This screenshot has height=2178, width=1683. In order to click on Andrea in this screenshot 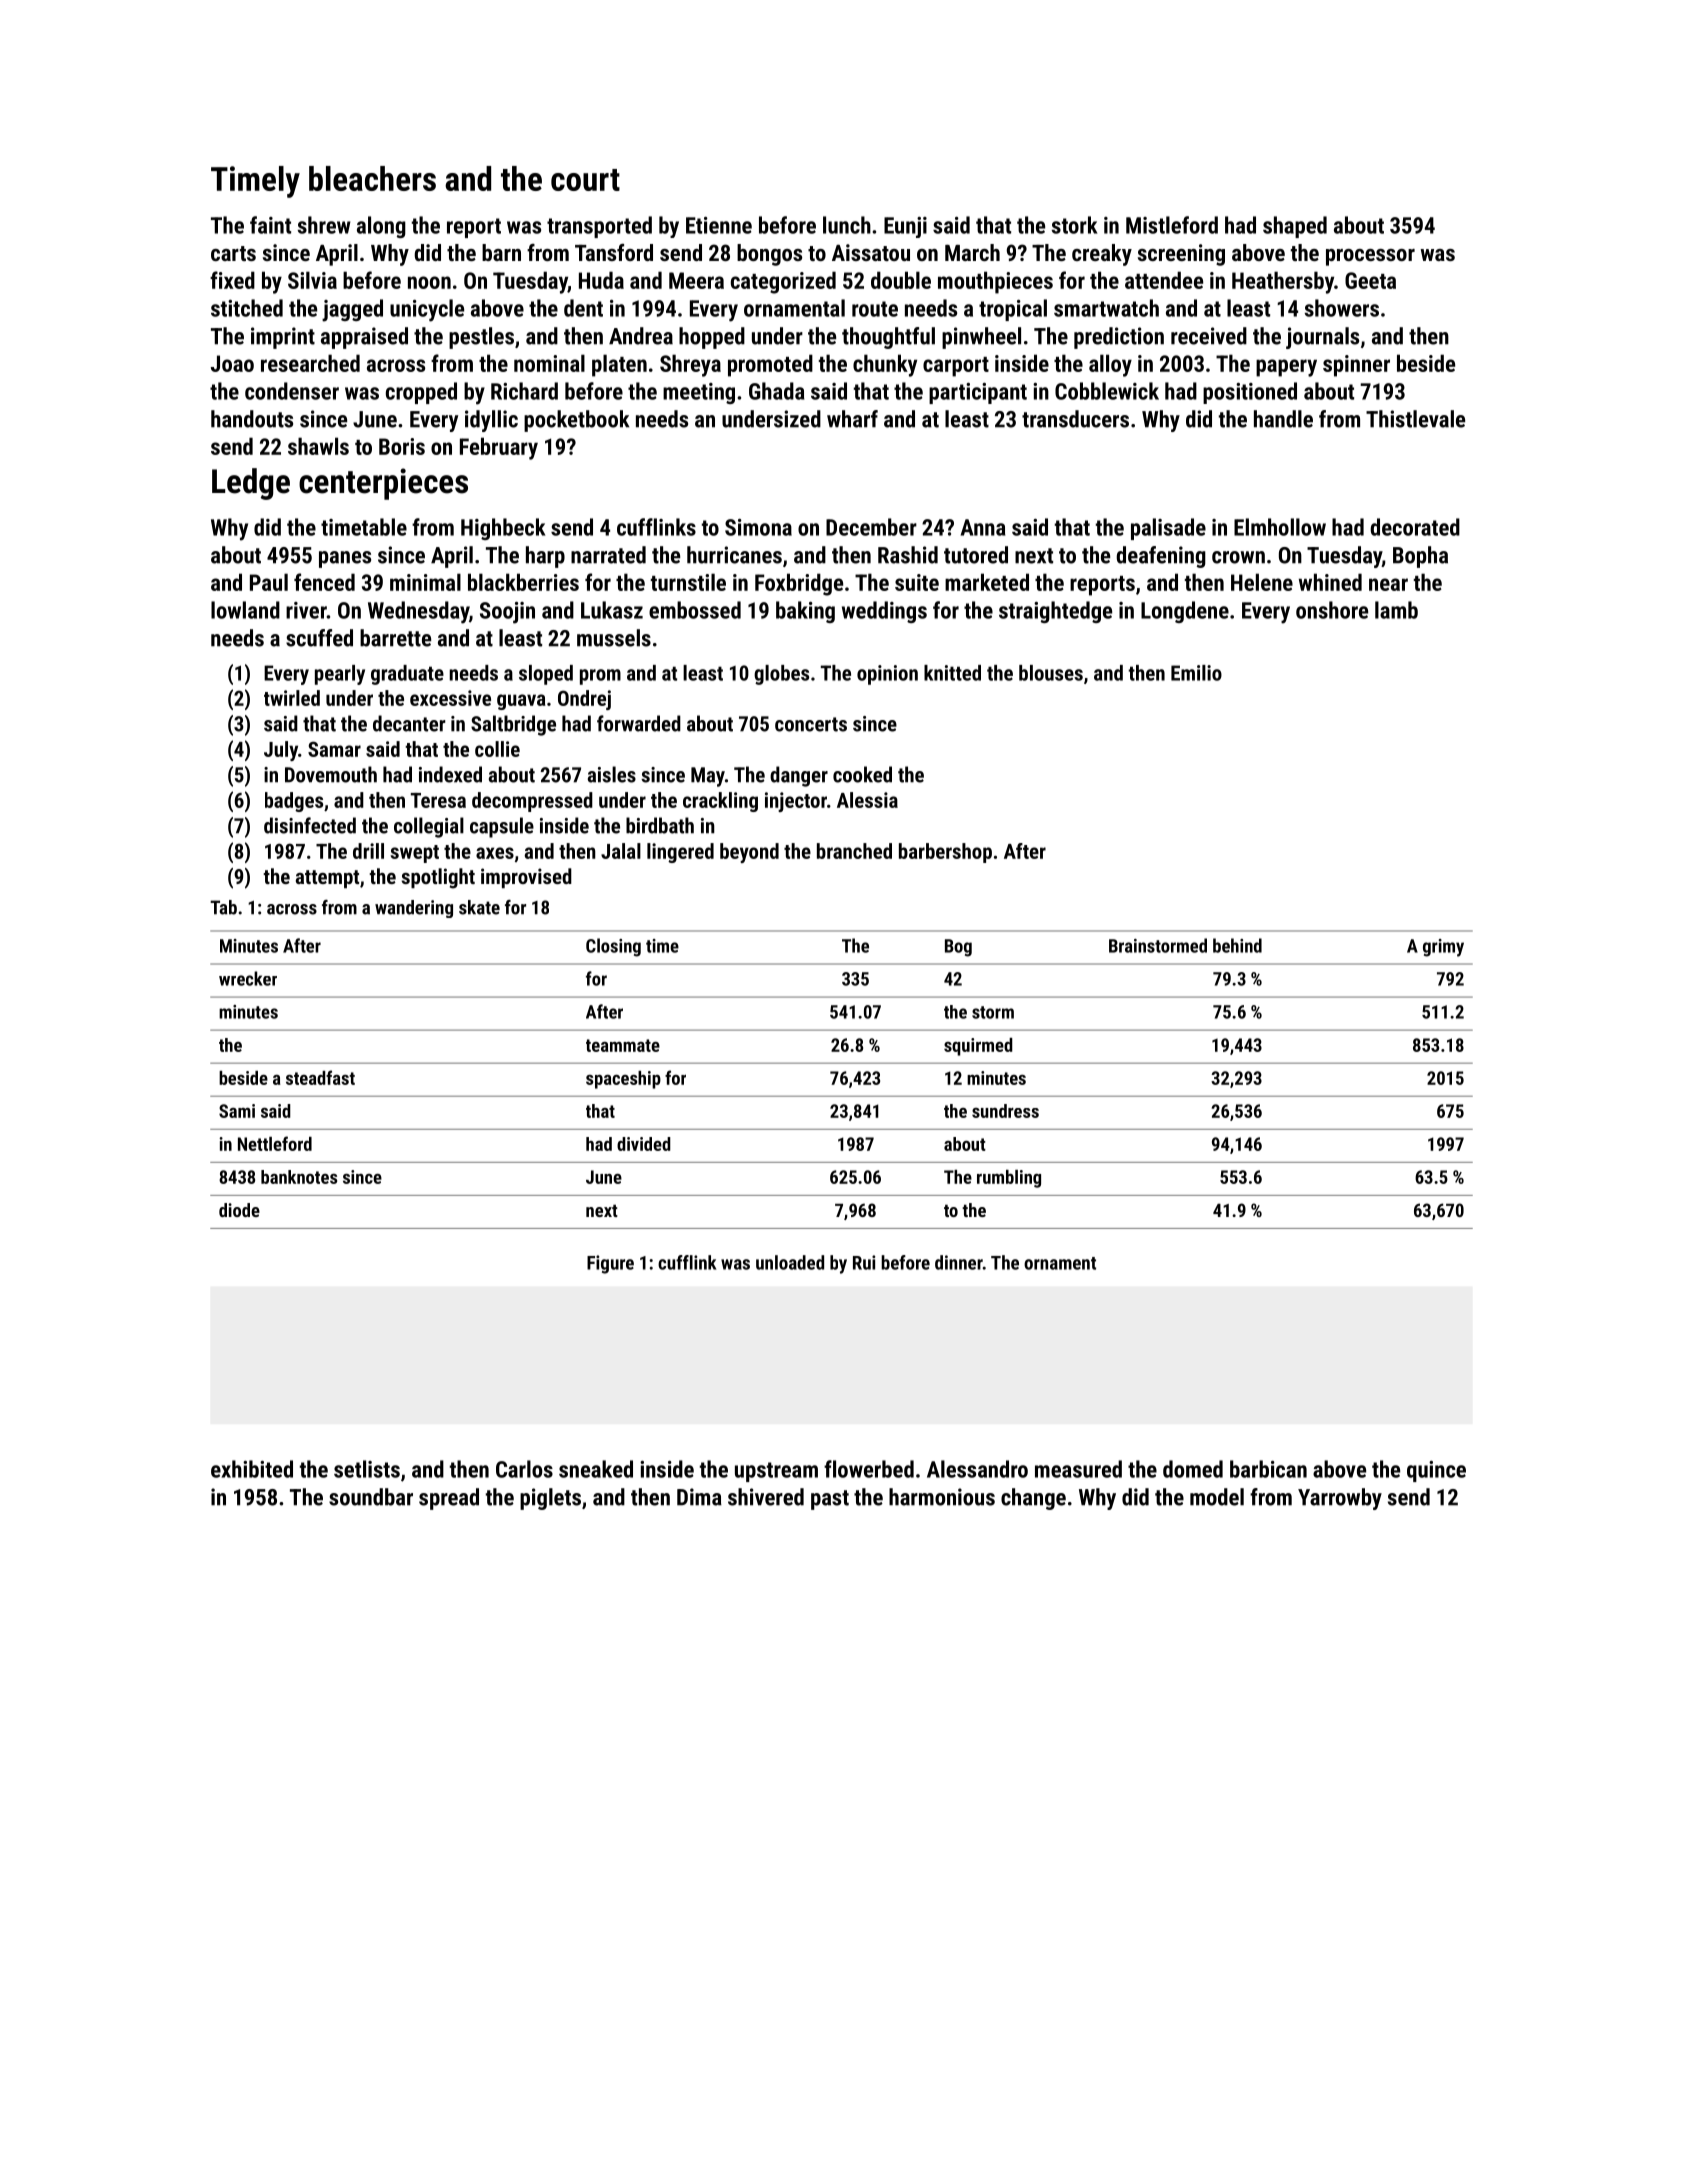, I will do `click(641, 336)`.
